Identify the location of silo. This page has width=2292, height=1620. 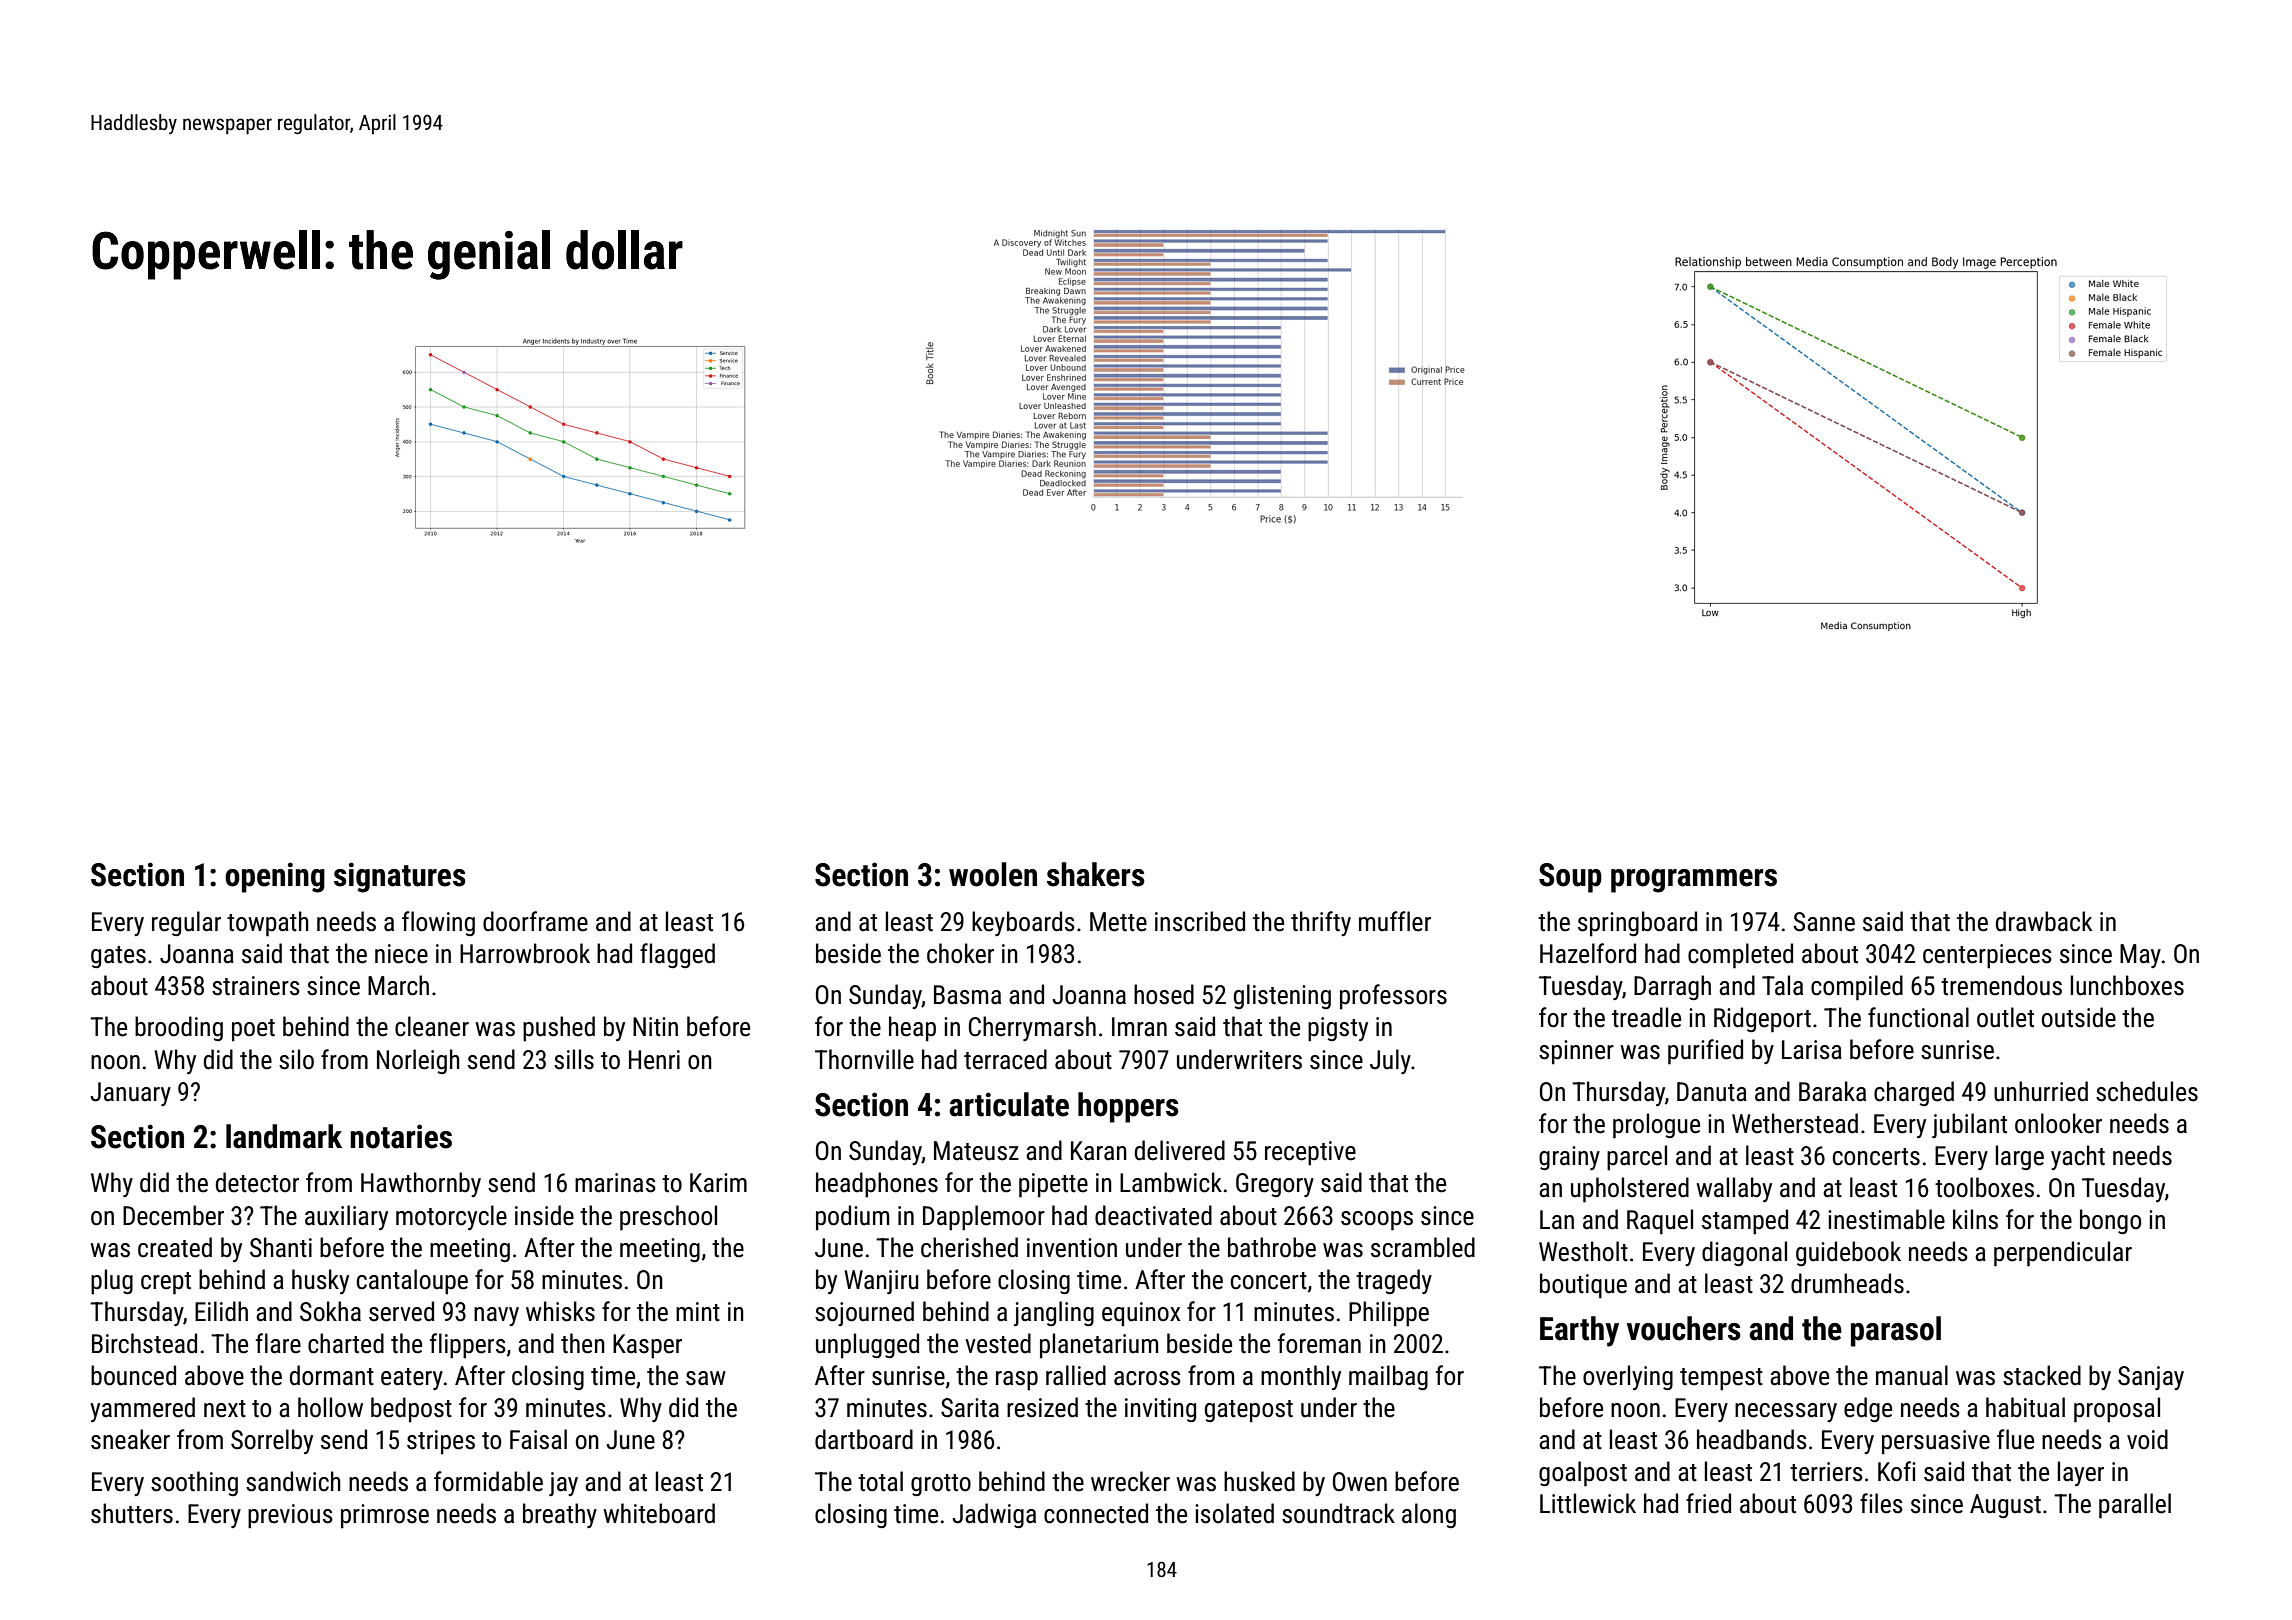
(296, 1059).
